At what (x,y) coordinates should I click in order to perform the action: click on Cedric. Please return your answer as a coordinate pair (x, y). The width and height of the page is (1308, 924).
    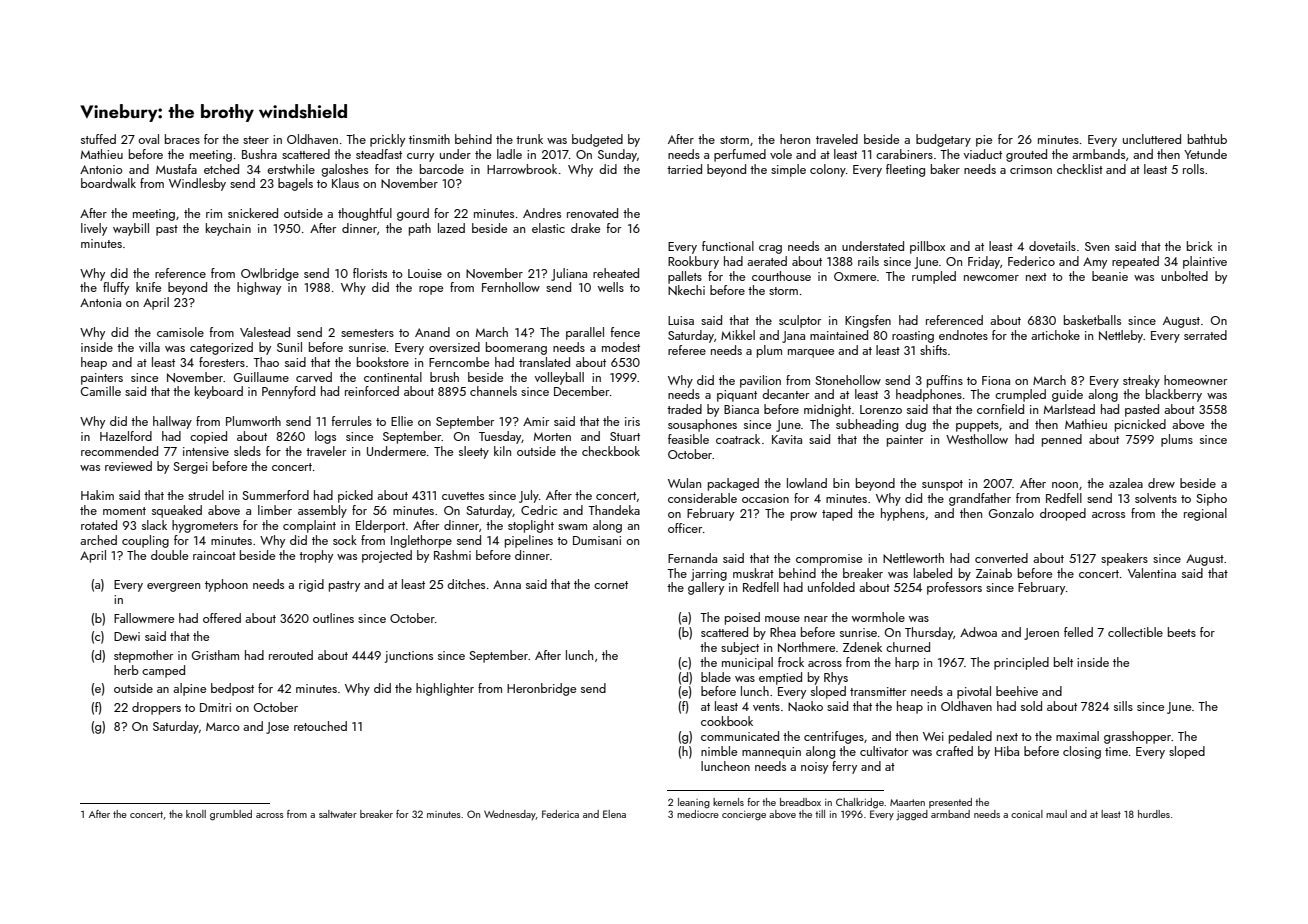
    Looking at the image, I should click on (539, 510).
